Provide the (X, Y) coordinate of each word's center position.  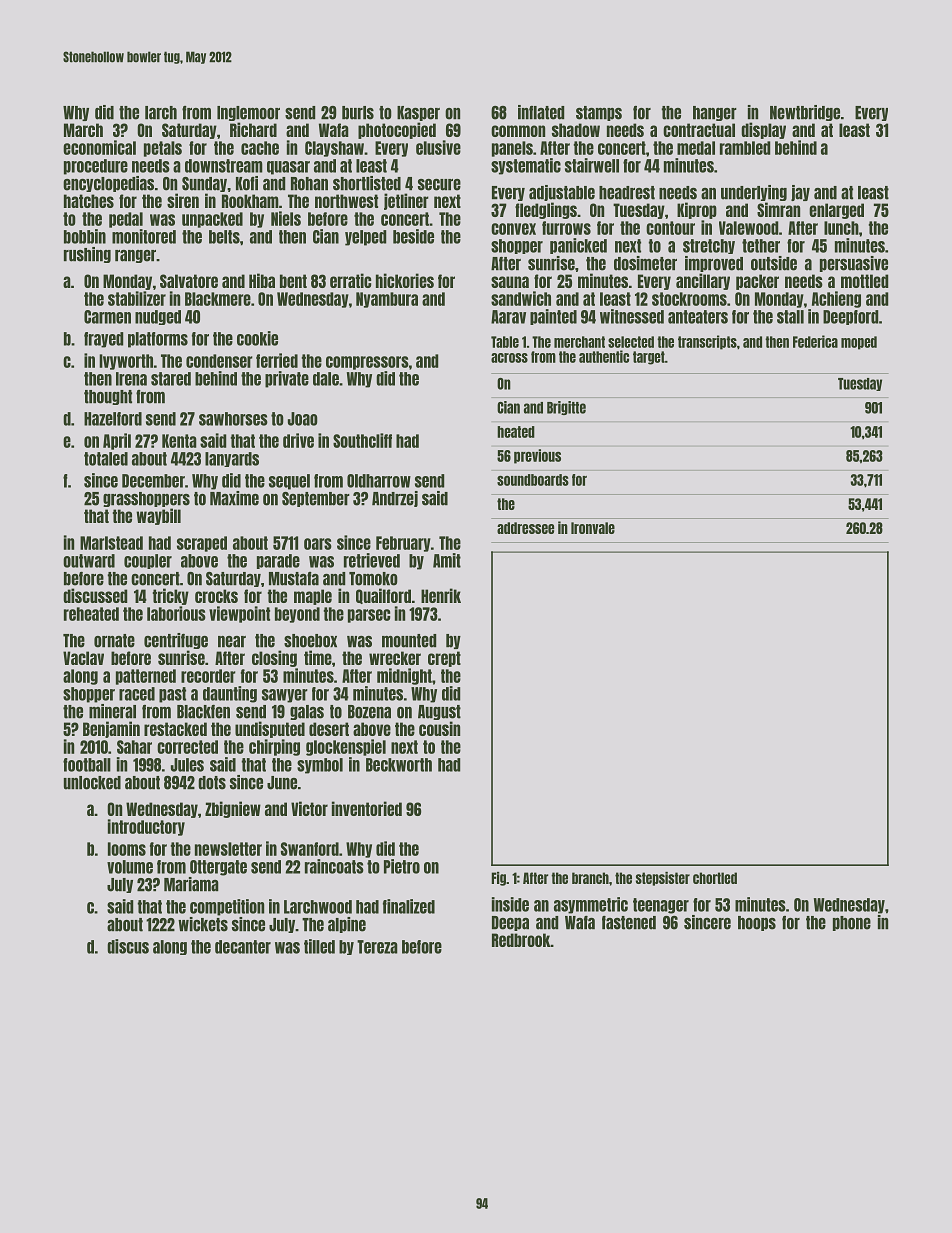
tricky (171, 596)
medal (696, 148)
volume (130, 867)
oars (318, 544)
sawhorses (233, 419)
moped (859, 343)
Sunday (204, 184)
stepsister (663, 879)
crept (444, 659)
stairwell (592, 165)
